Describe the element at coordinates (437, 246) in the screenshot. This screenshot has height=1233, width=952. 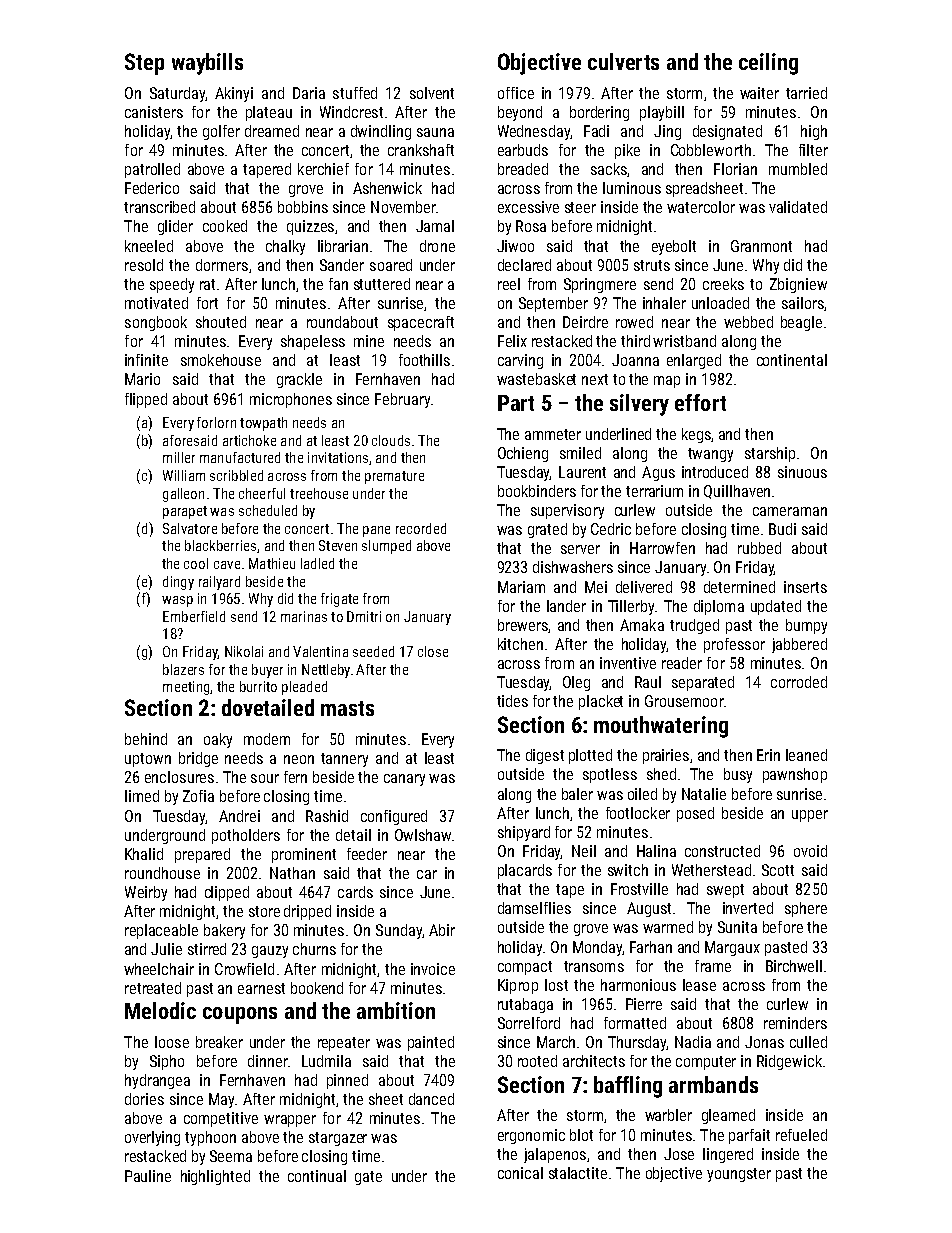
I see `drone` at that location.
